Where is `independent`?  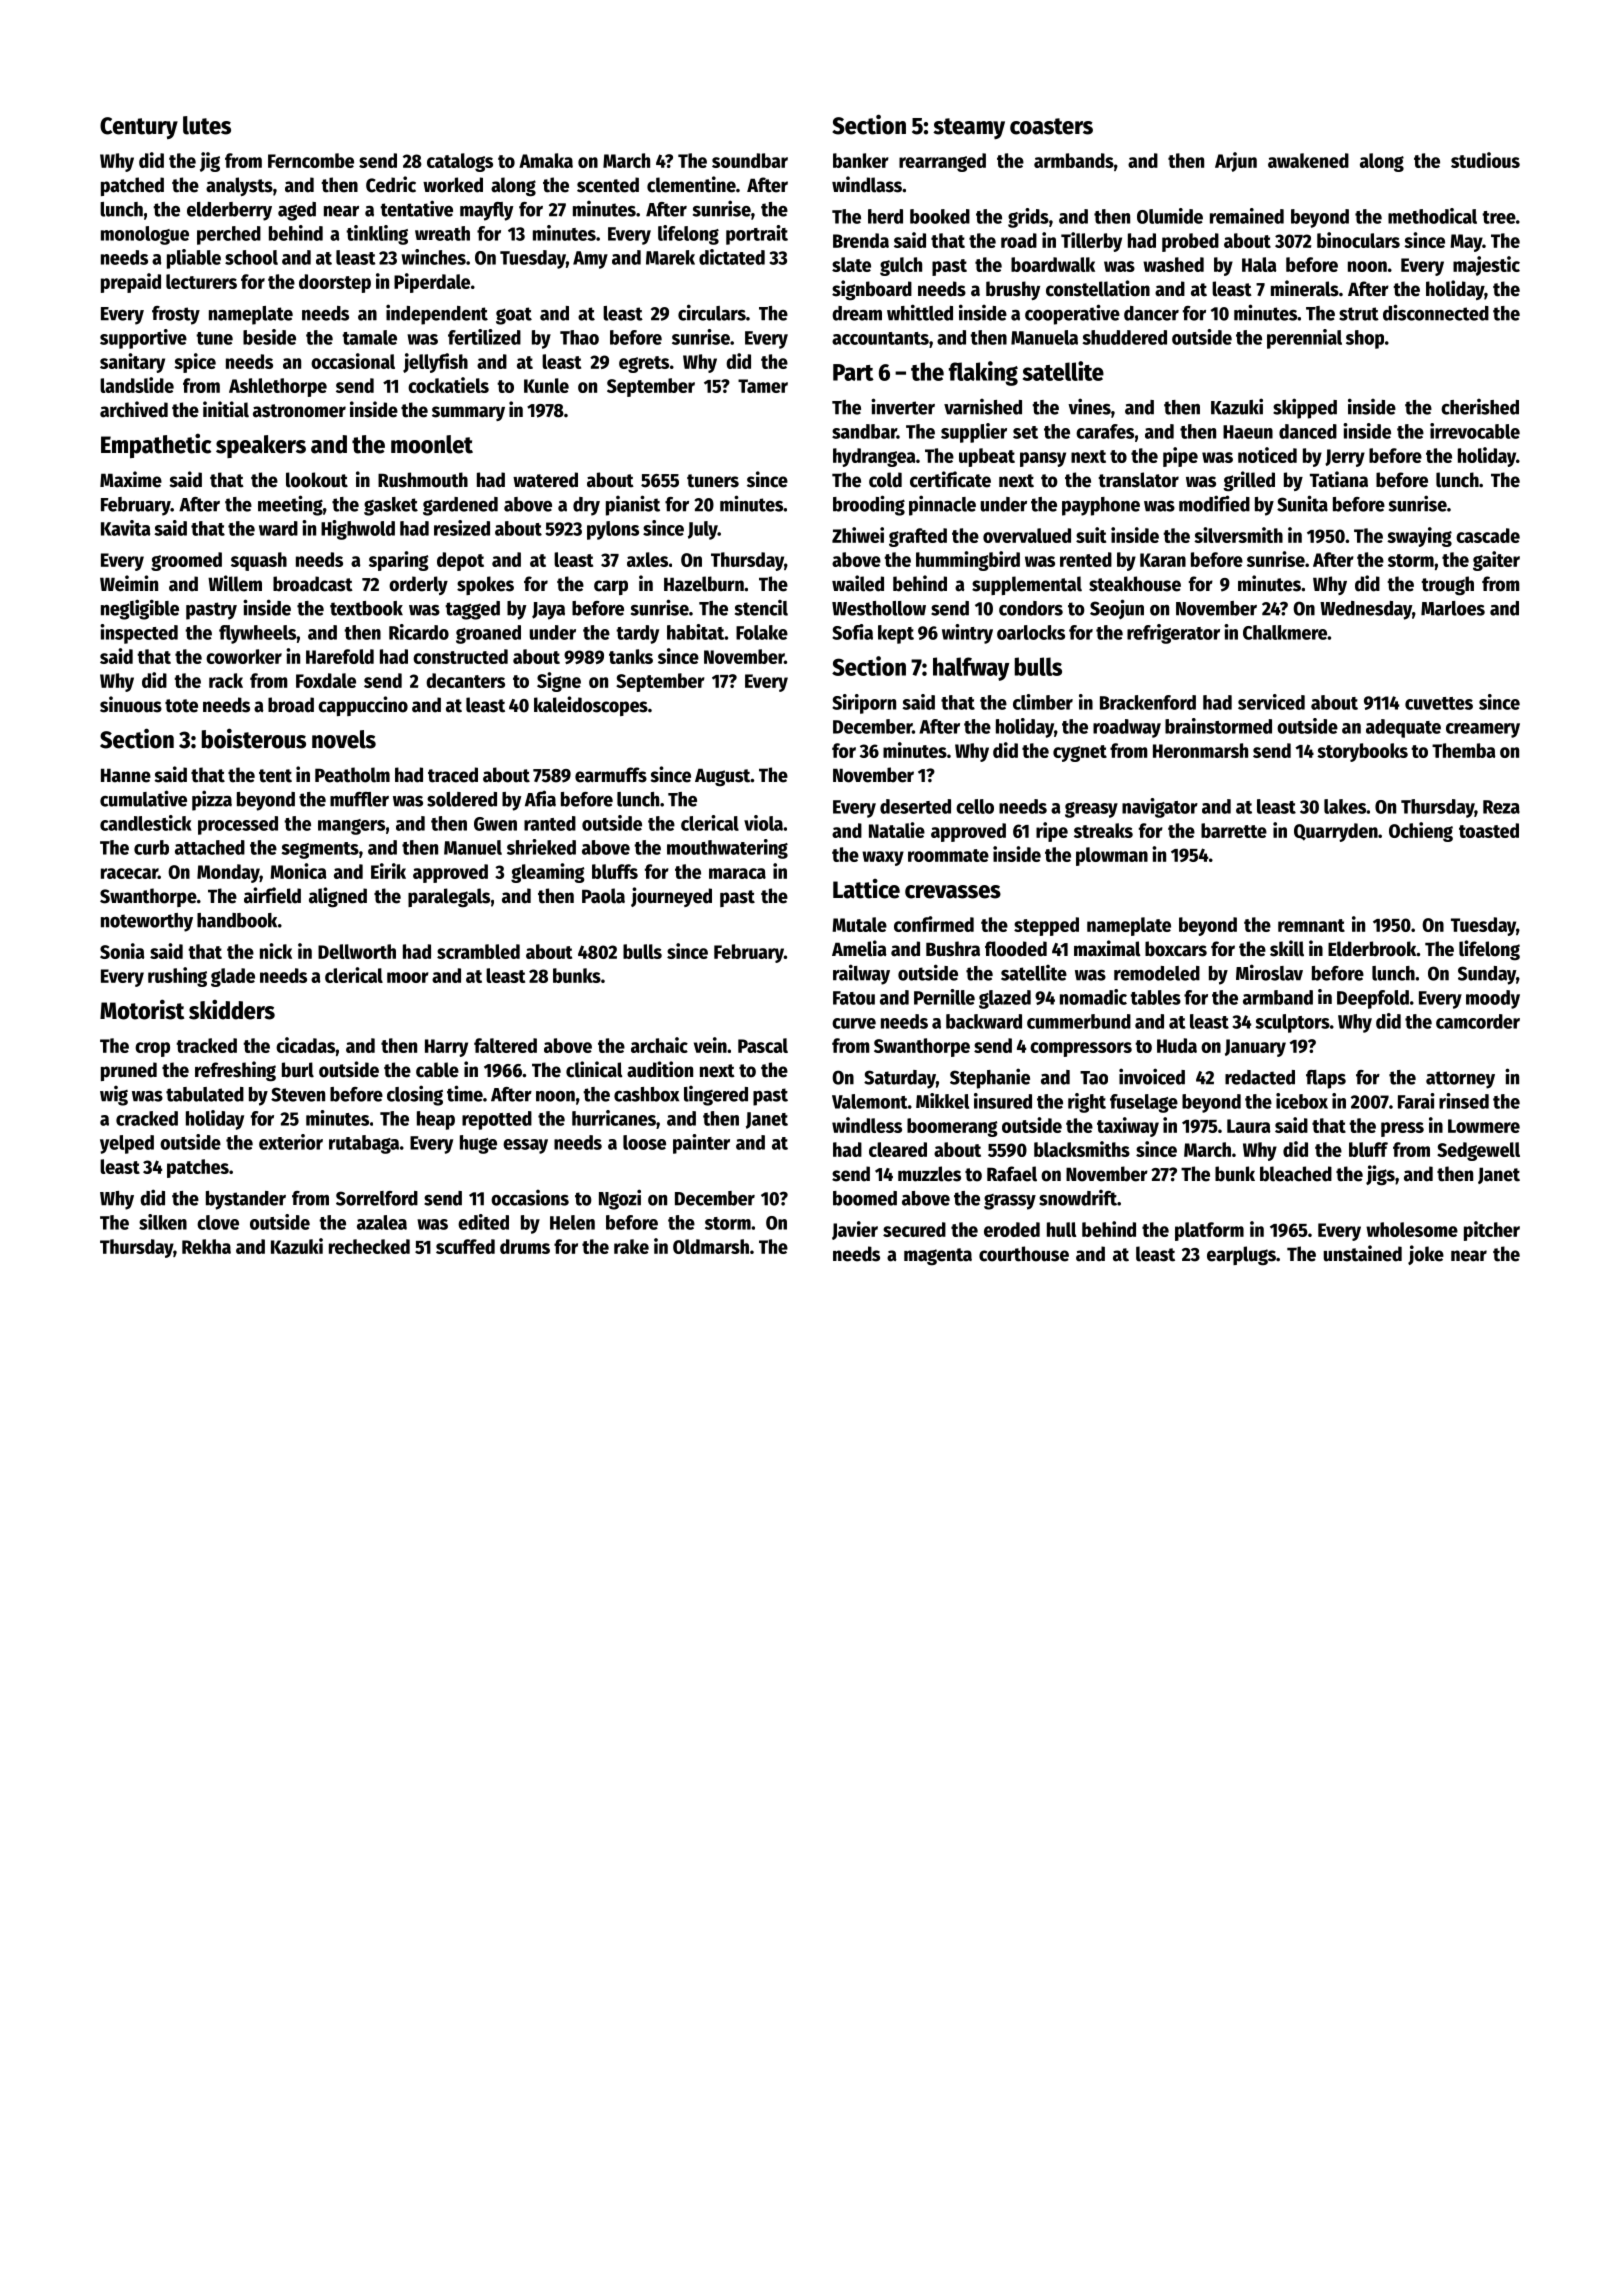
independent is located at coordinates (437, 314).
